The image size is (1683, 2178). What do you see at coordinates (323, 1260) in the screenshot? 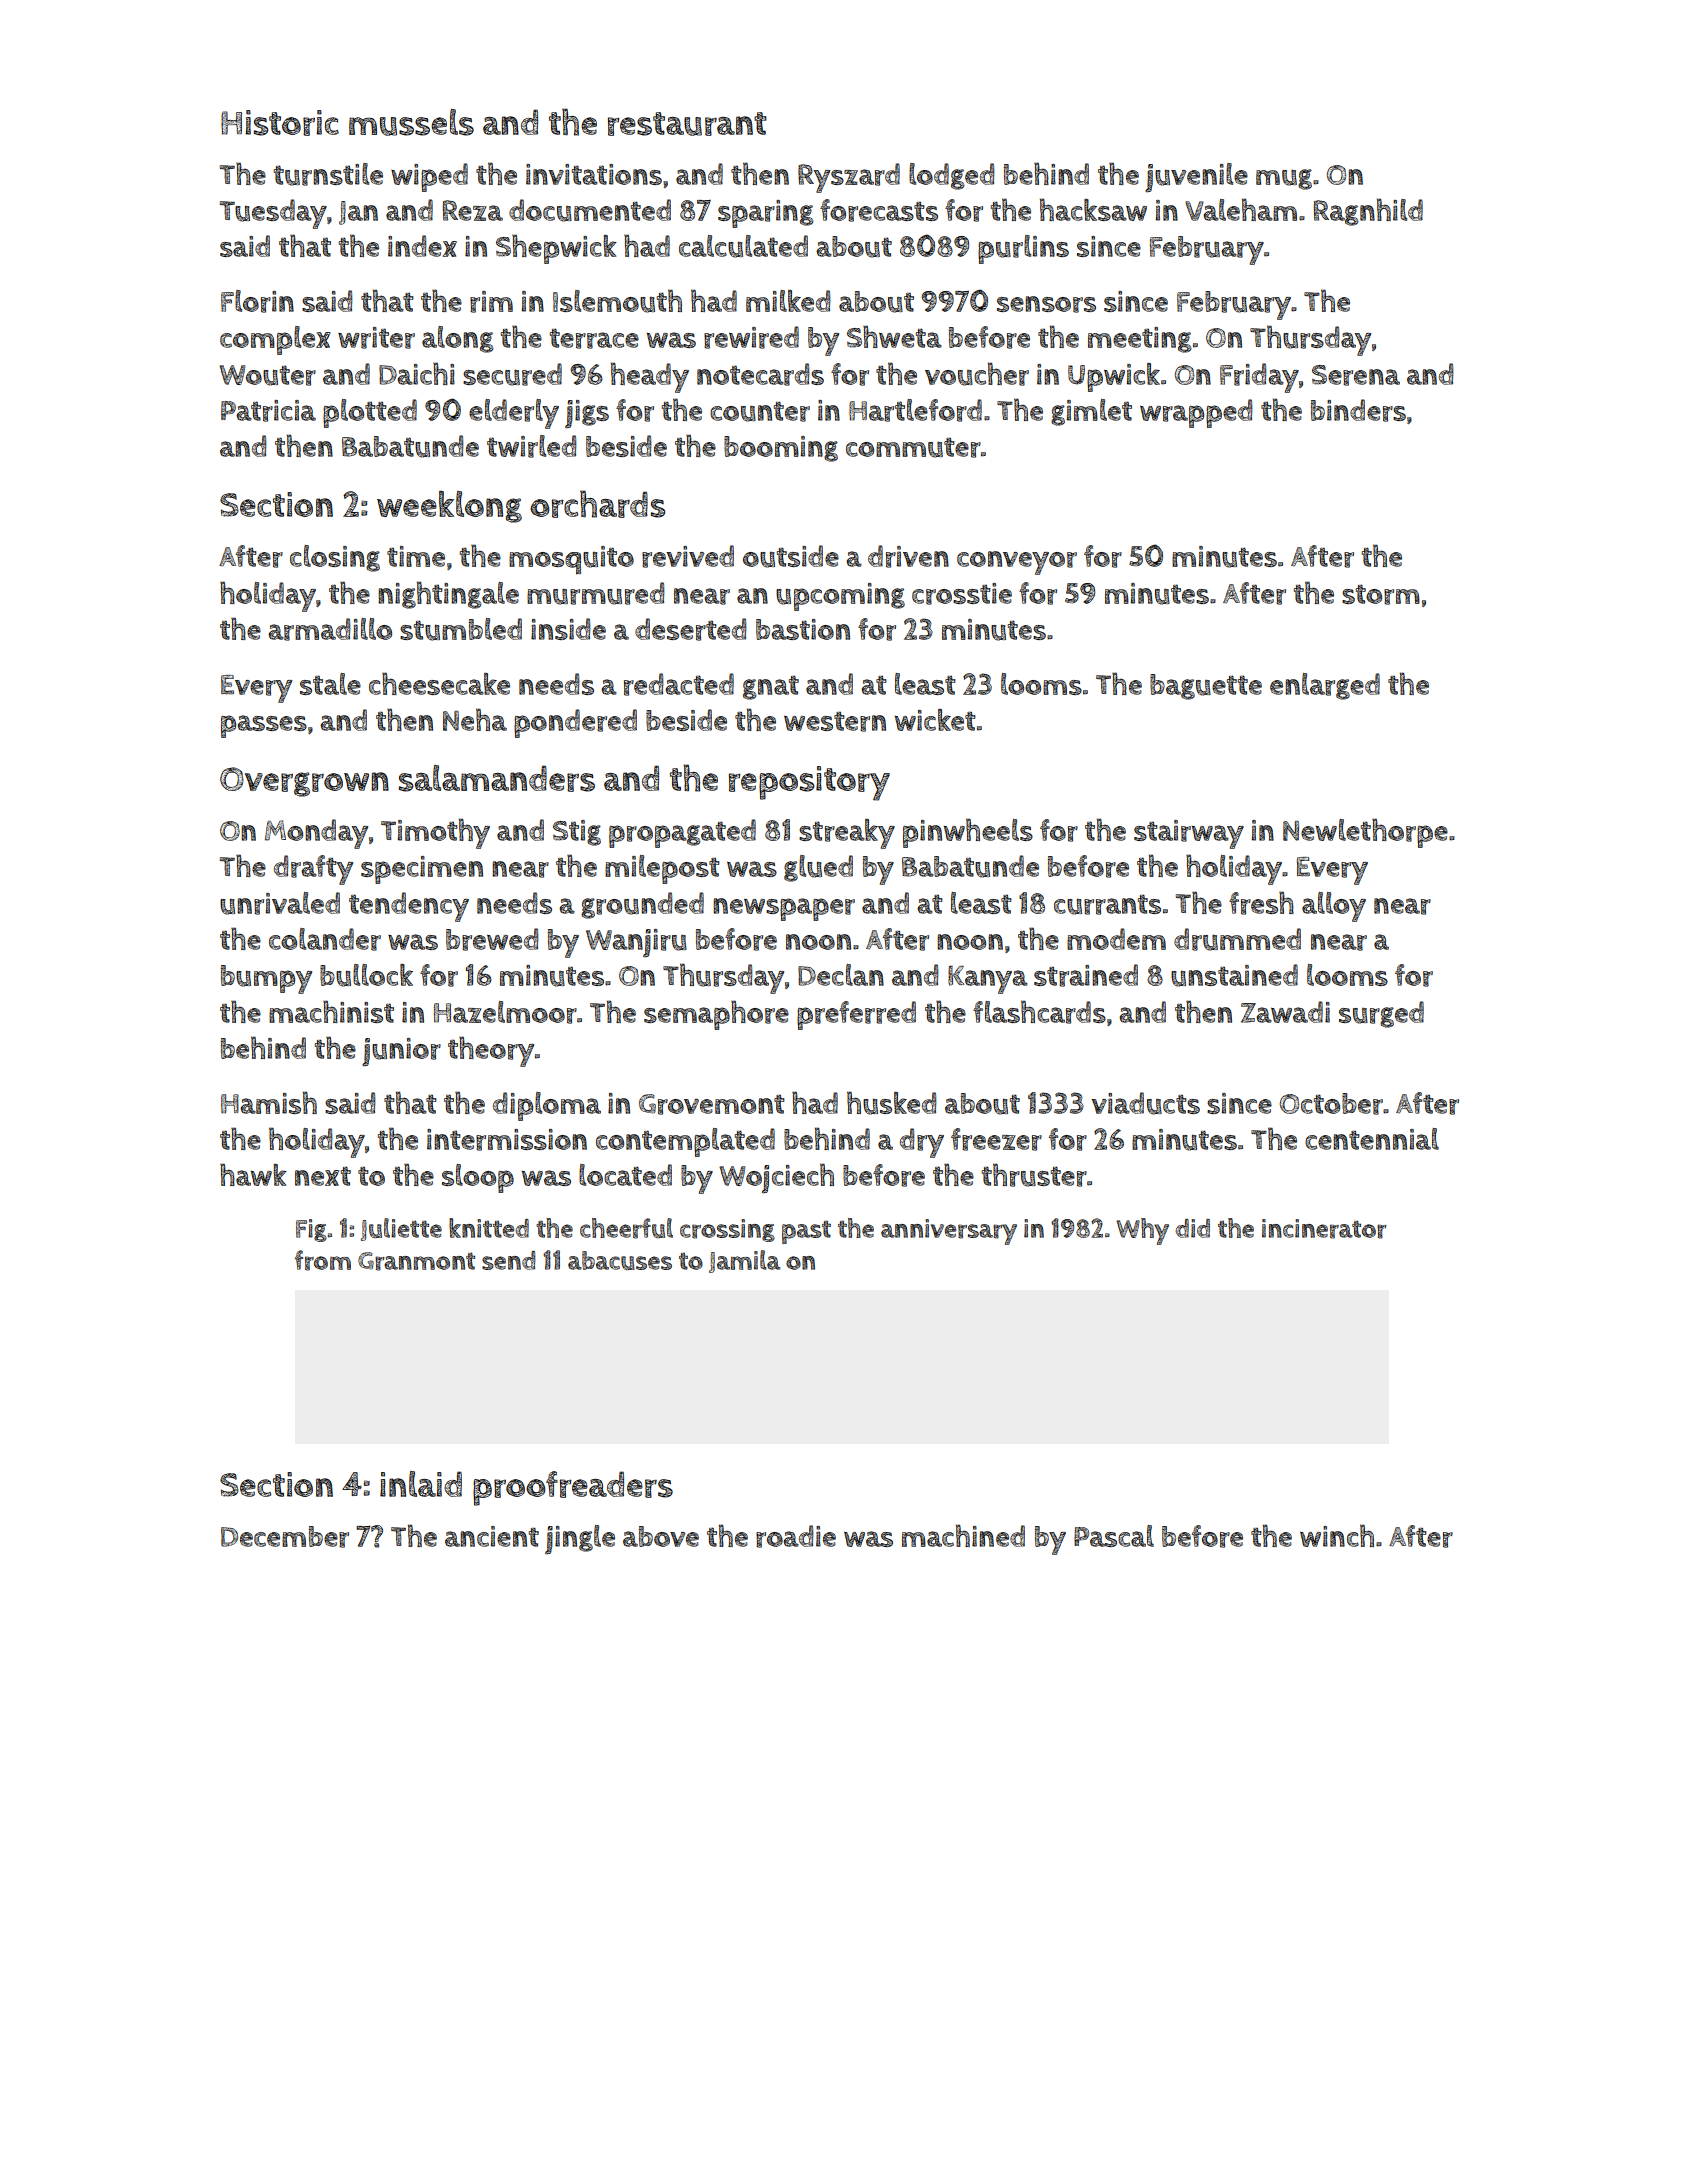
I see `from` at bounding box center [323, 1260].
